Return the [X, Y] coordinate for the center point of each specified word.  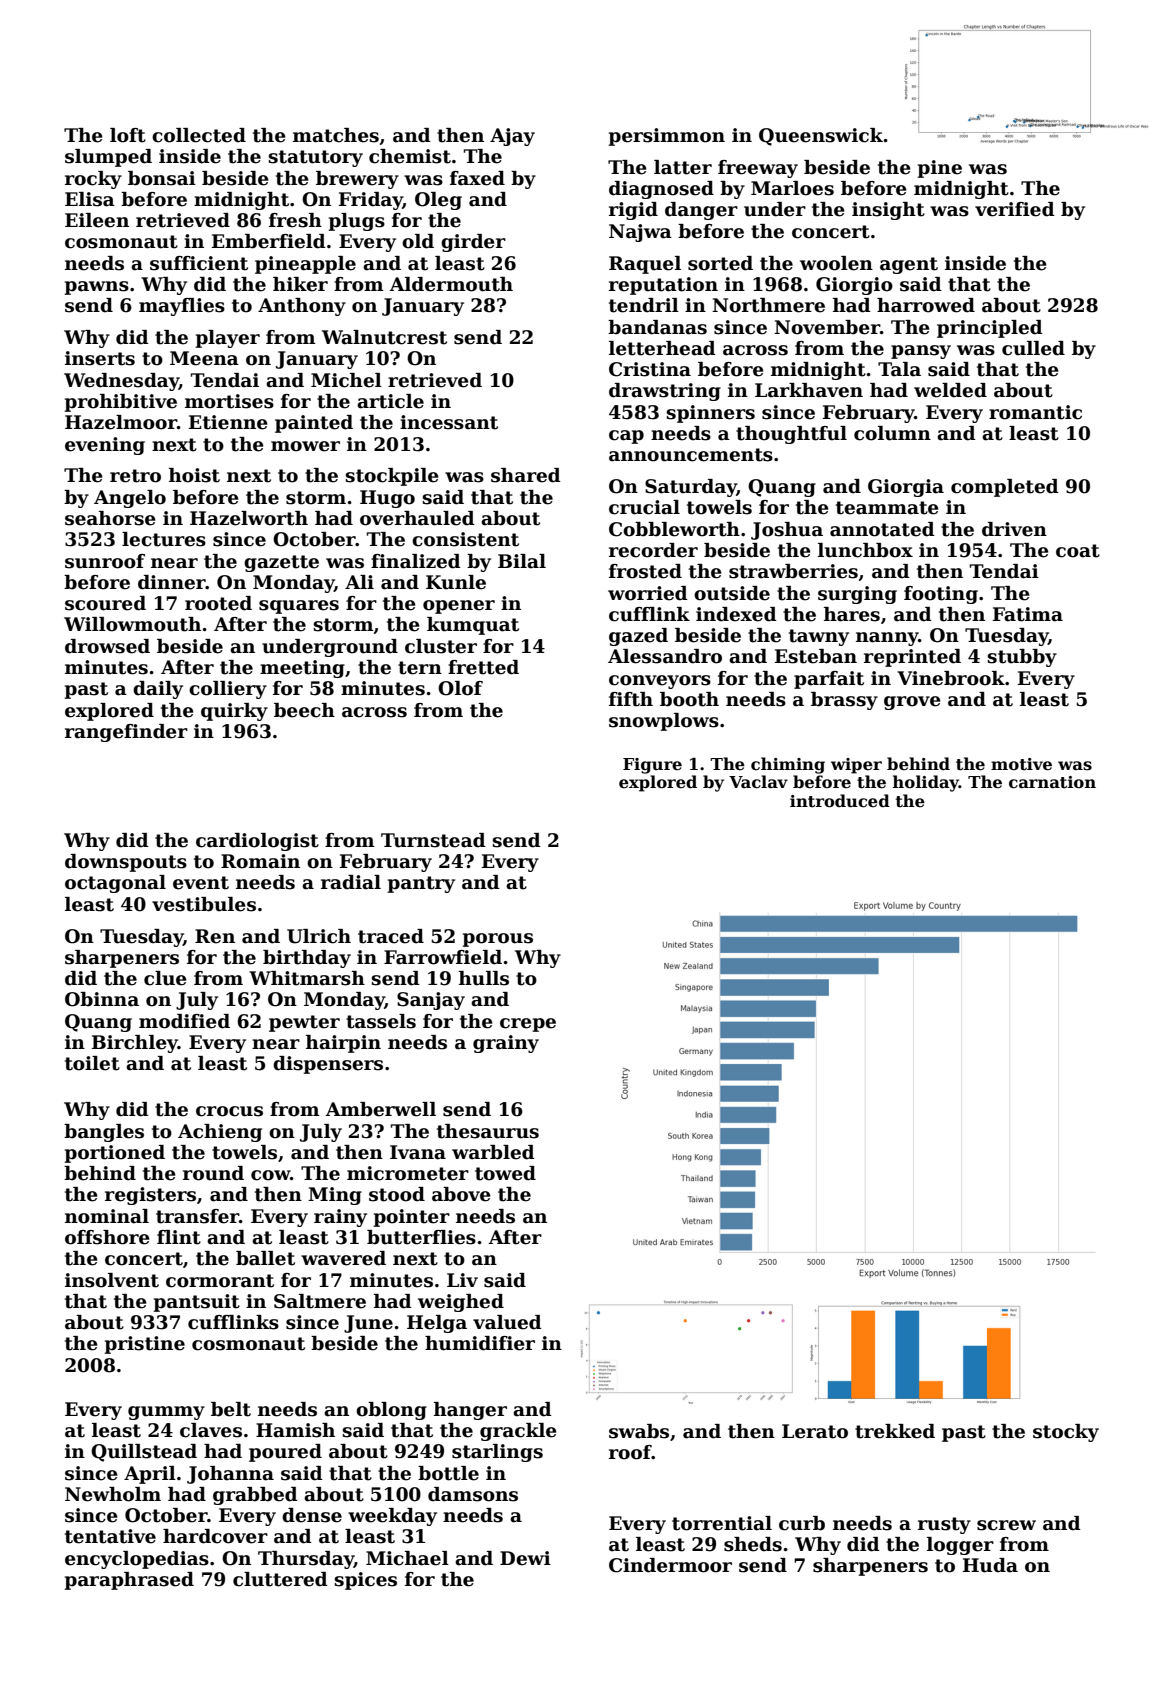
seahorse [110, 518]
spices [365, 1581]
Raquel [645, 265]
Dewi [525, 1558]
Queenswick [821, 137]
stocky [1066, 1433]
